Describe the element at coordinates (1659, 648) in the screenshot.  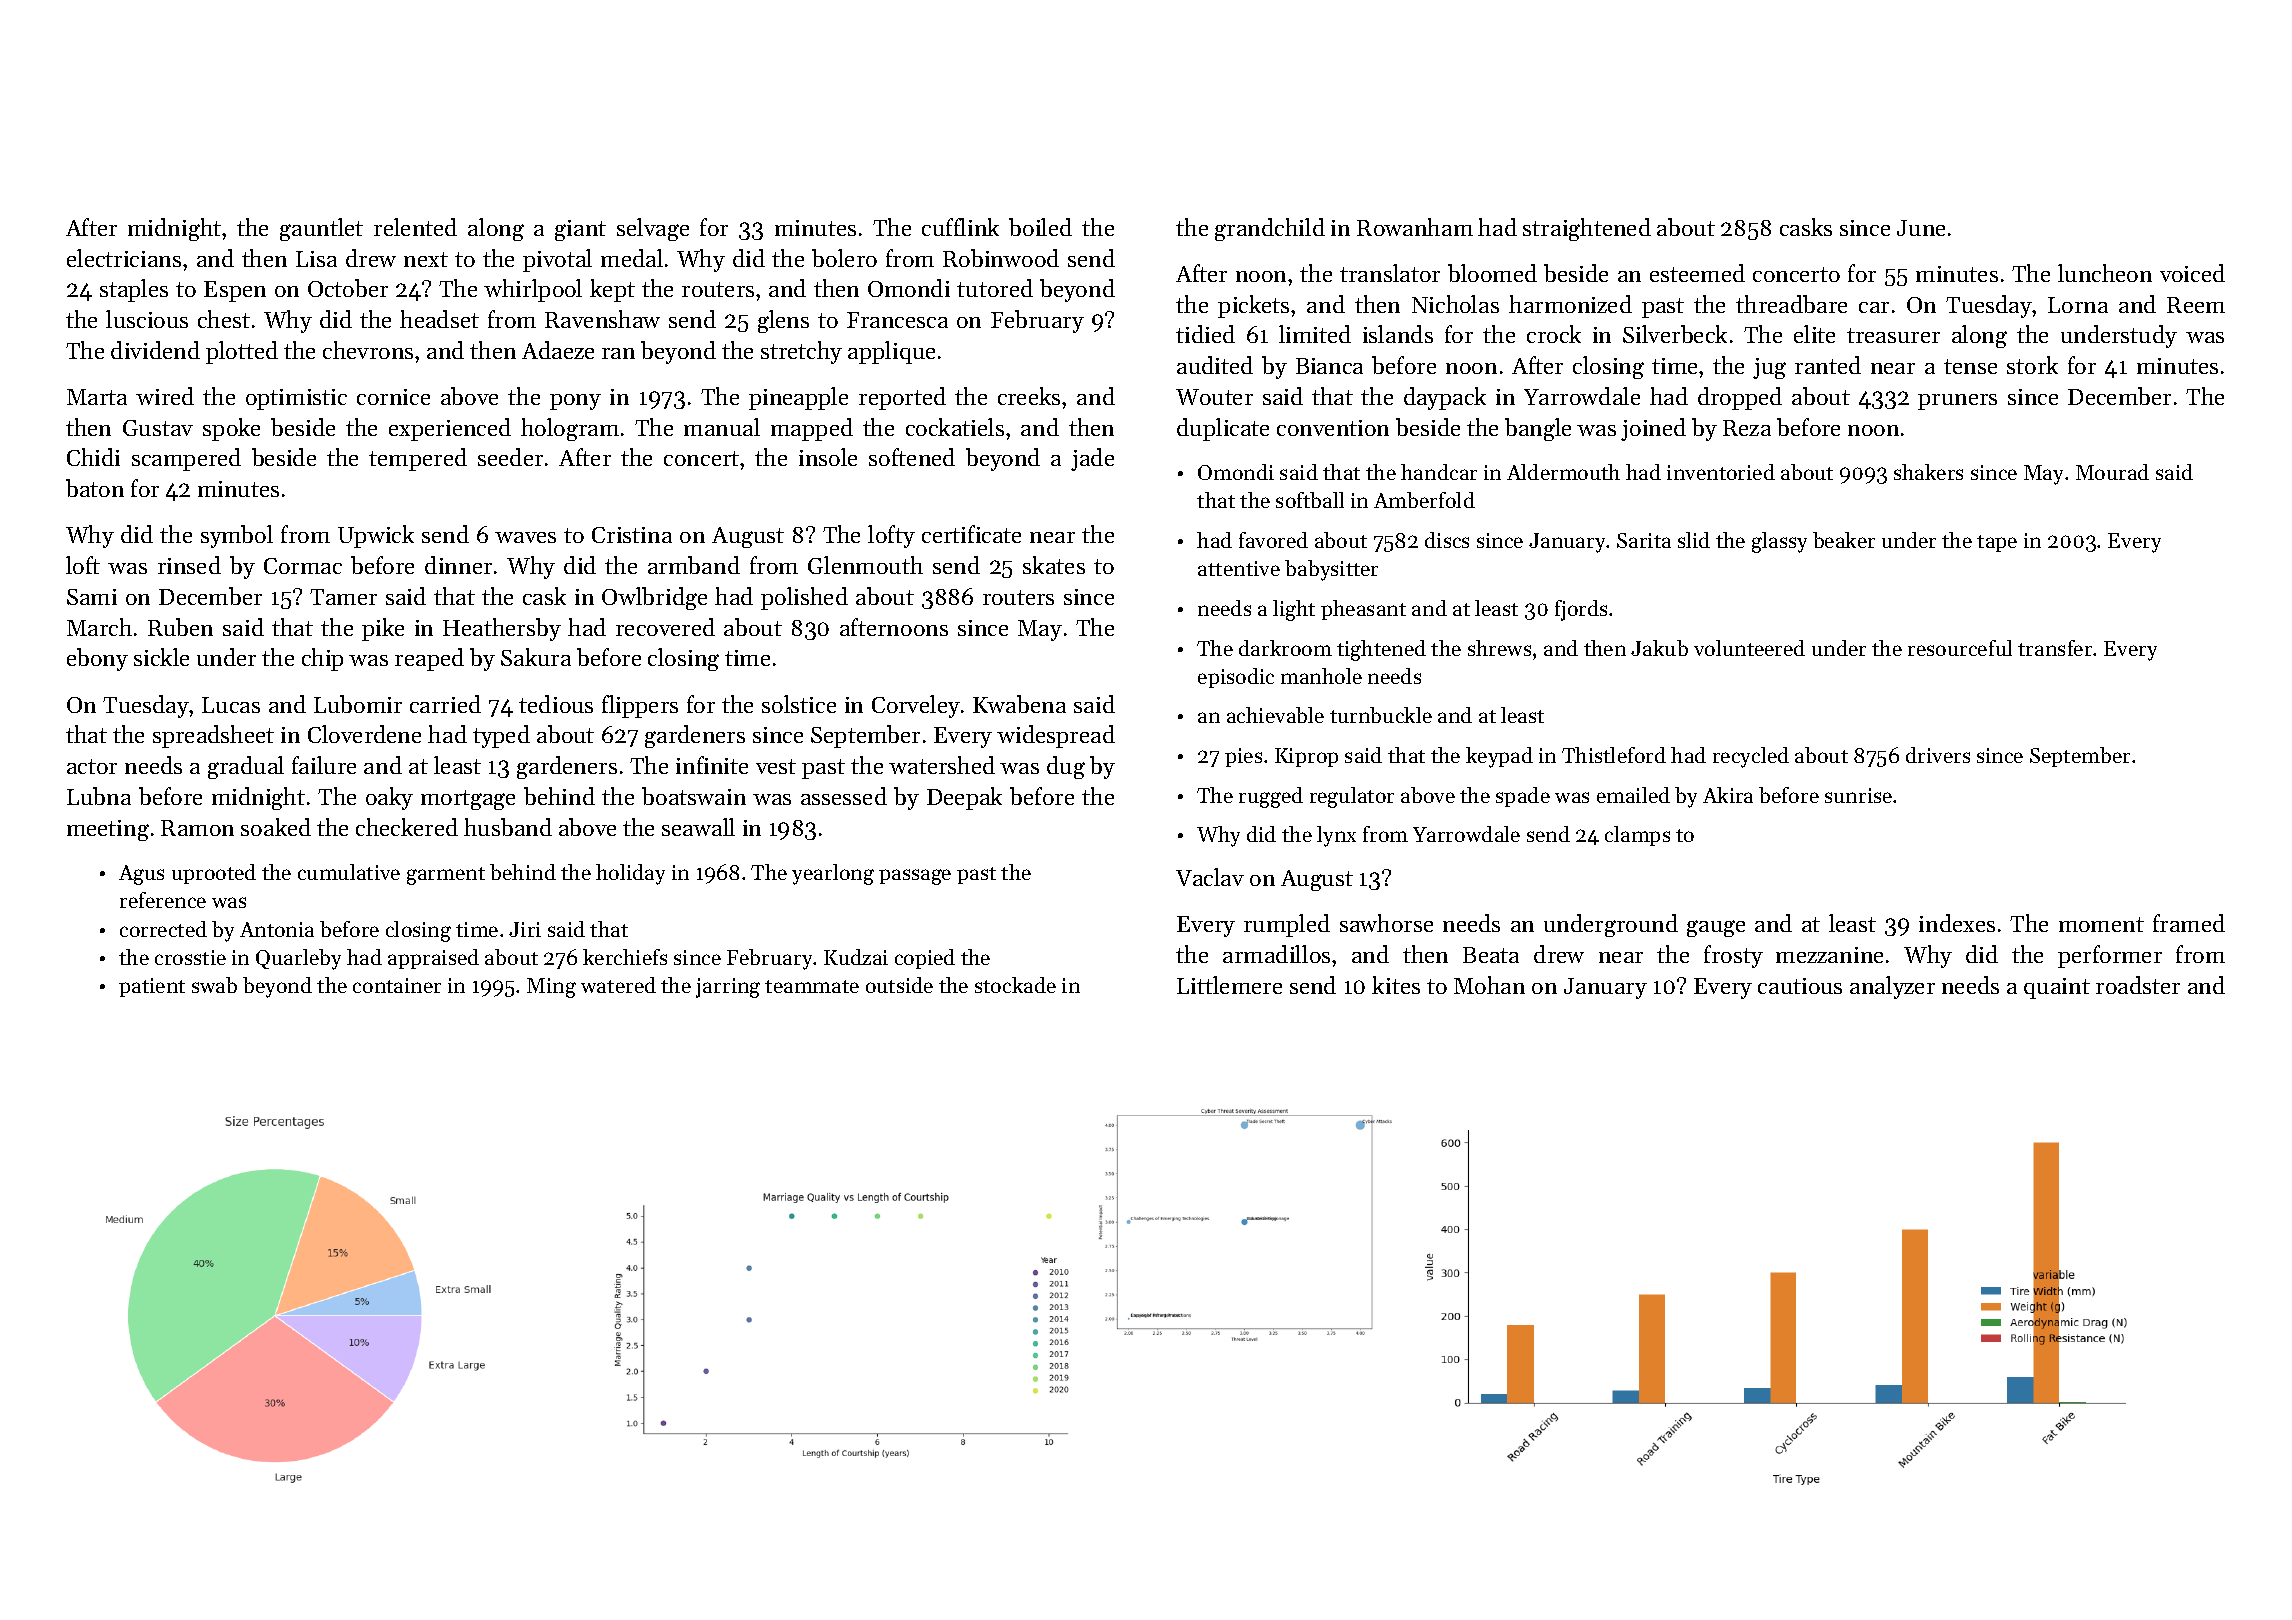
I see `Jakub` at that location.
